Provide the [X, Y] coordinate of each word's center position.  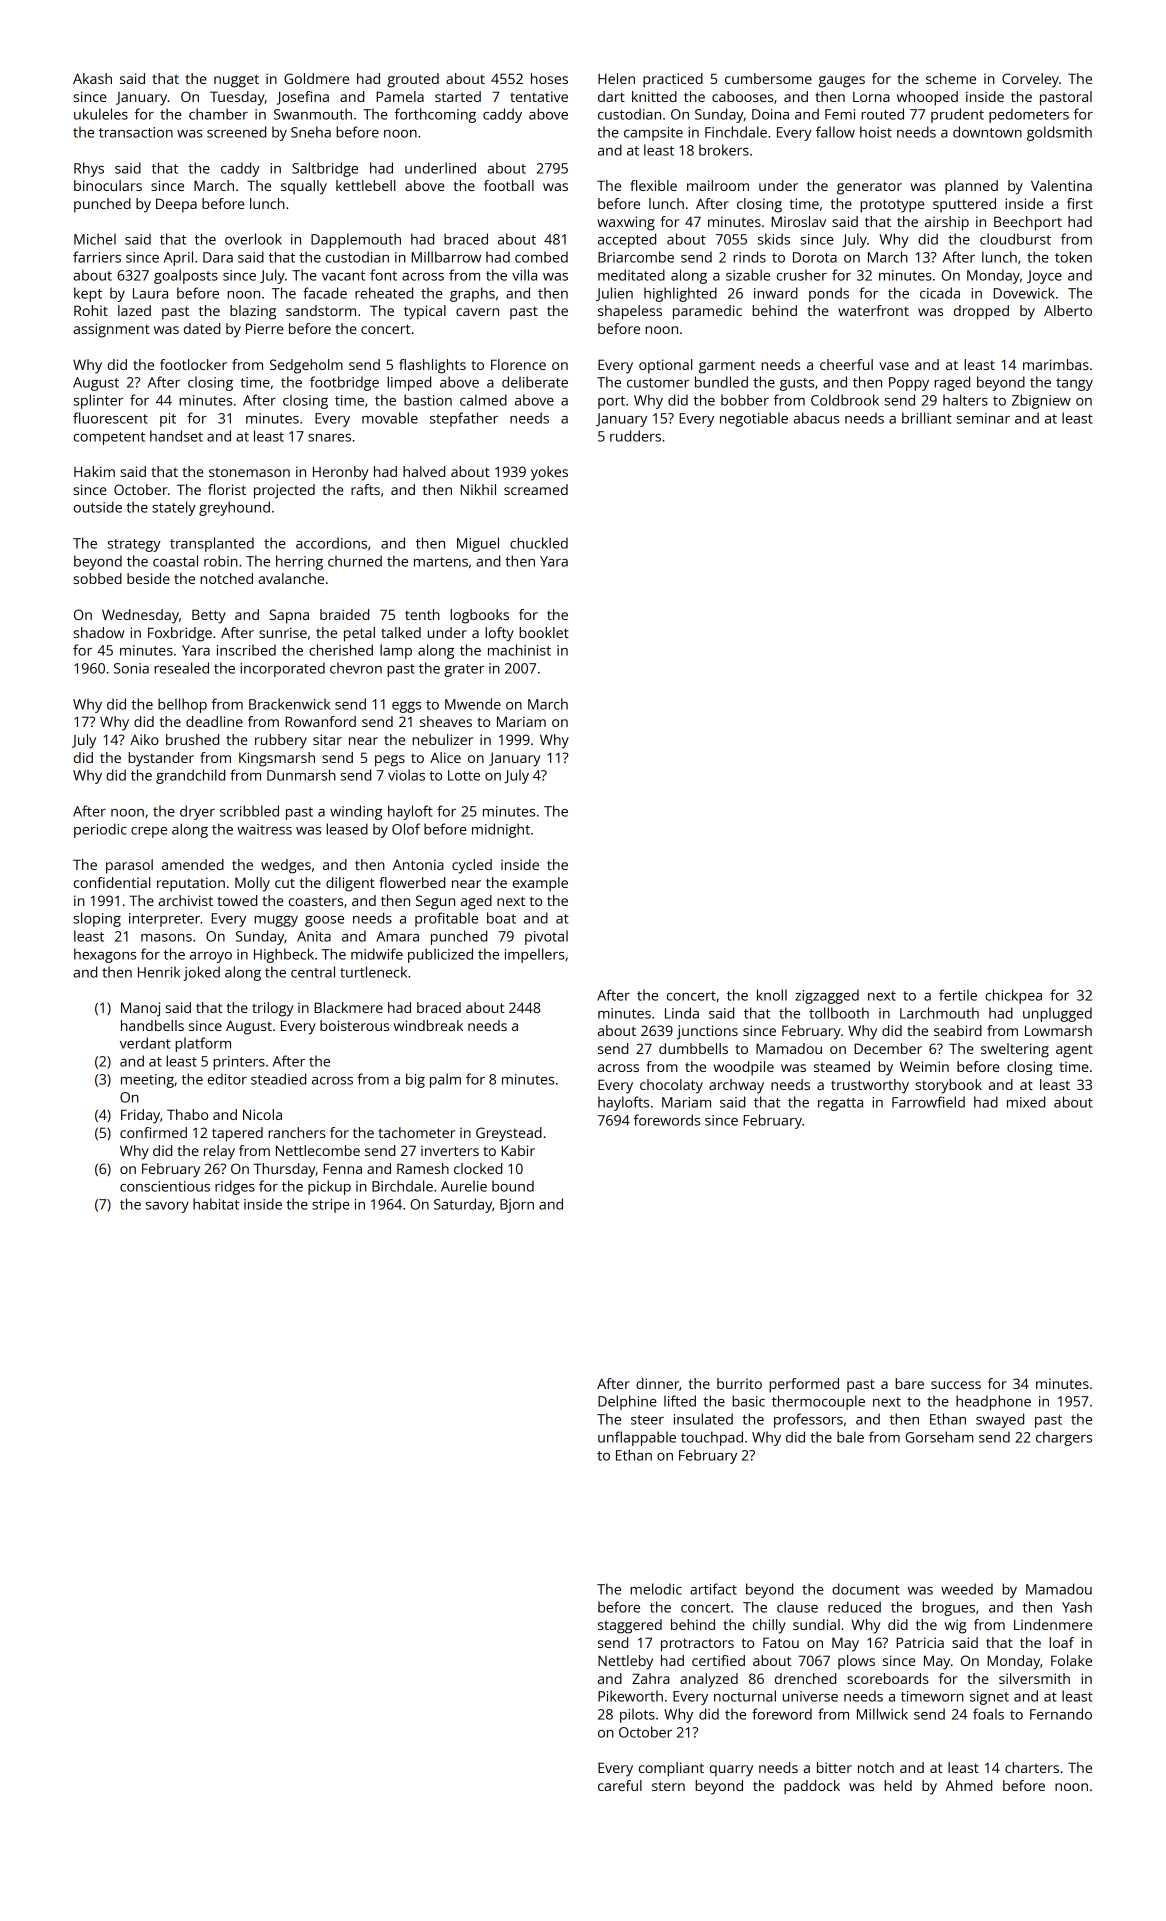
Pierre [265, 328]
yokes [549, 473]
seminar [983, 418]
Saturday [463, 1205]
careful [620, 1785]
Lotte [464, 775]
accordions [331, 543]
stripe [331, 1206]
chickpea [1013, 996]
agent [1074, 1051]
